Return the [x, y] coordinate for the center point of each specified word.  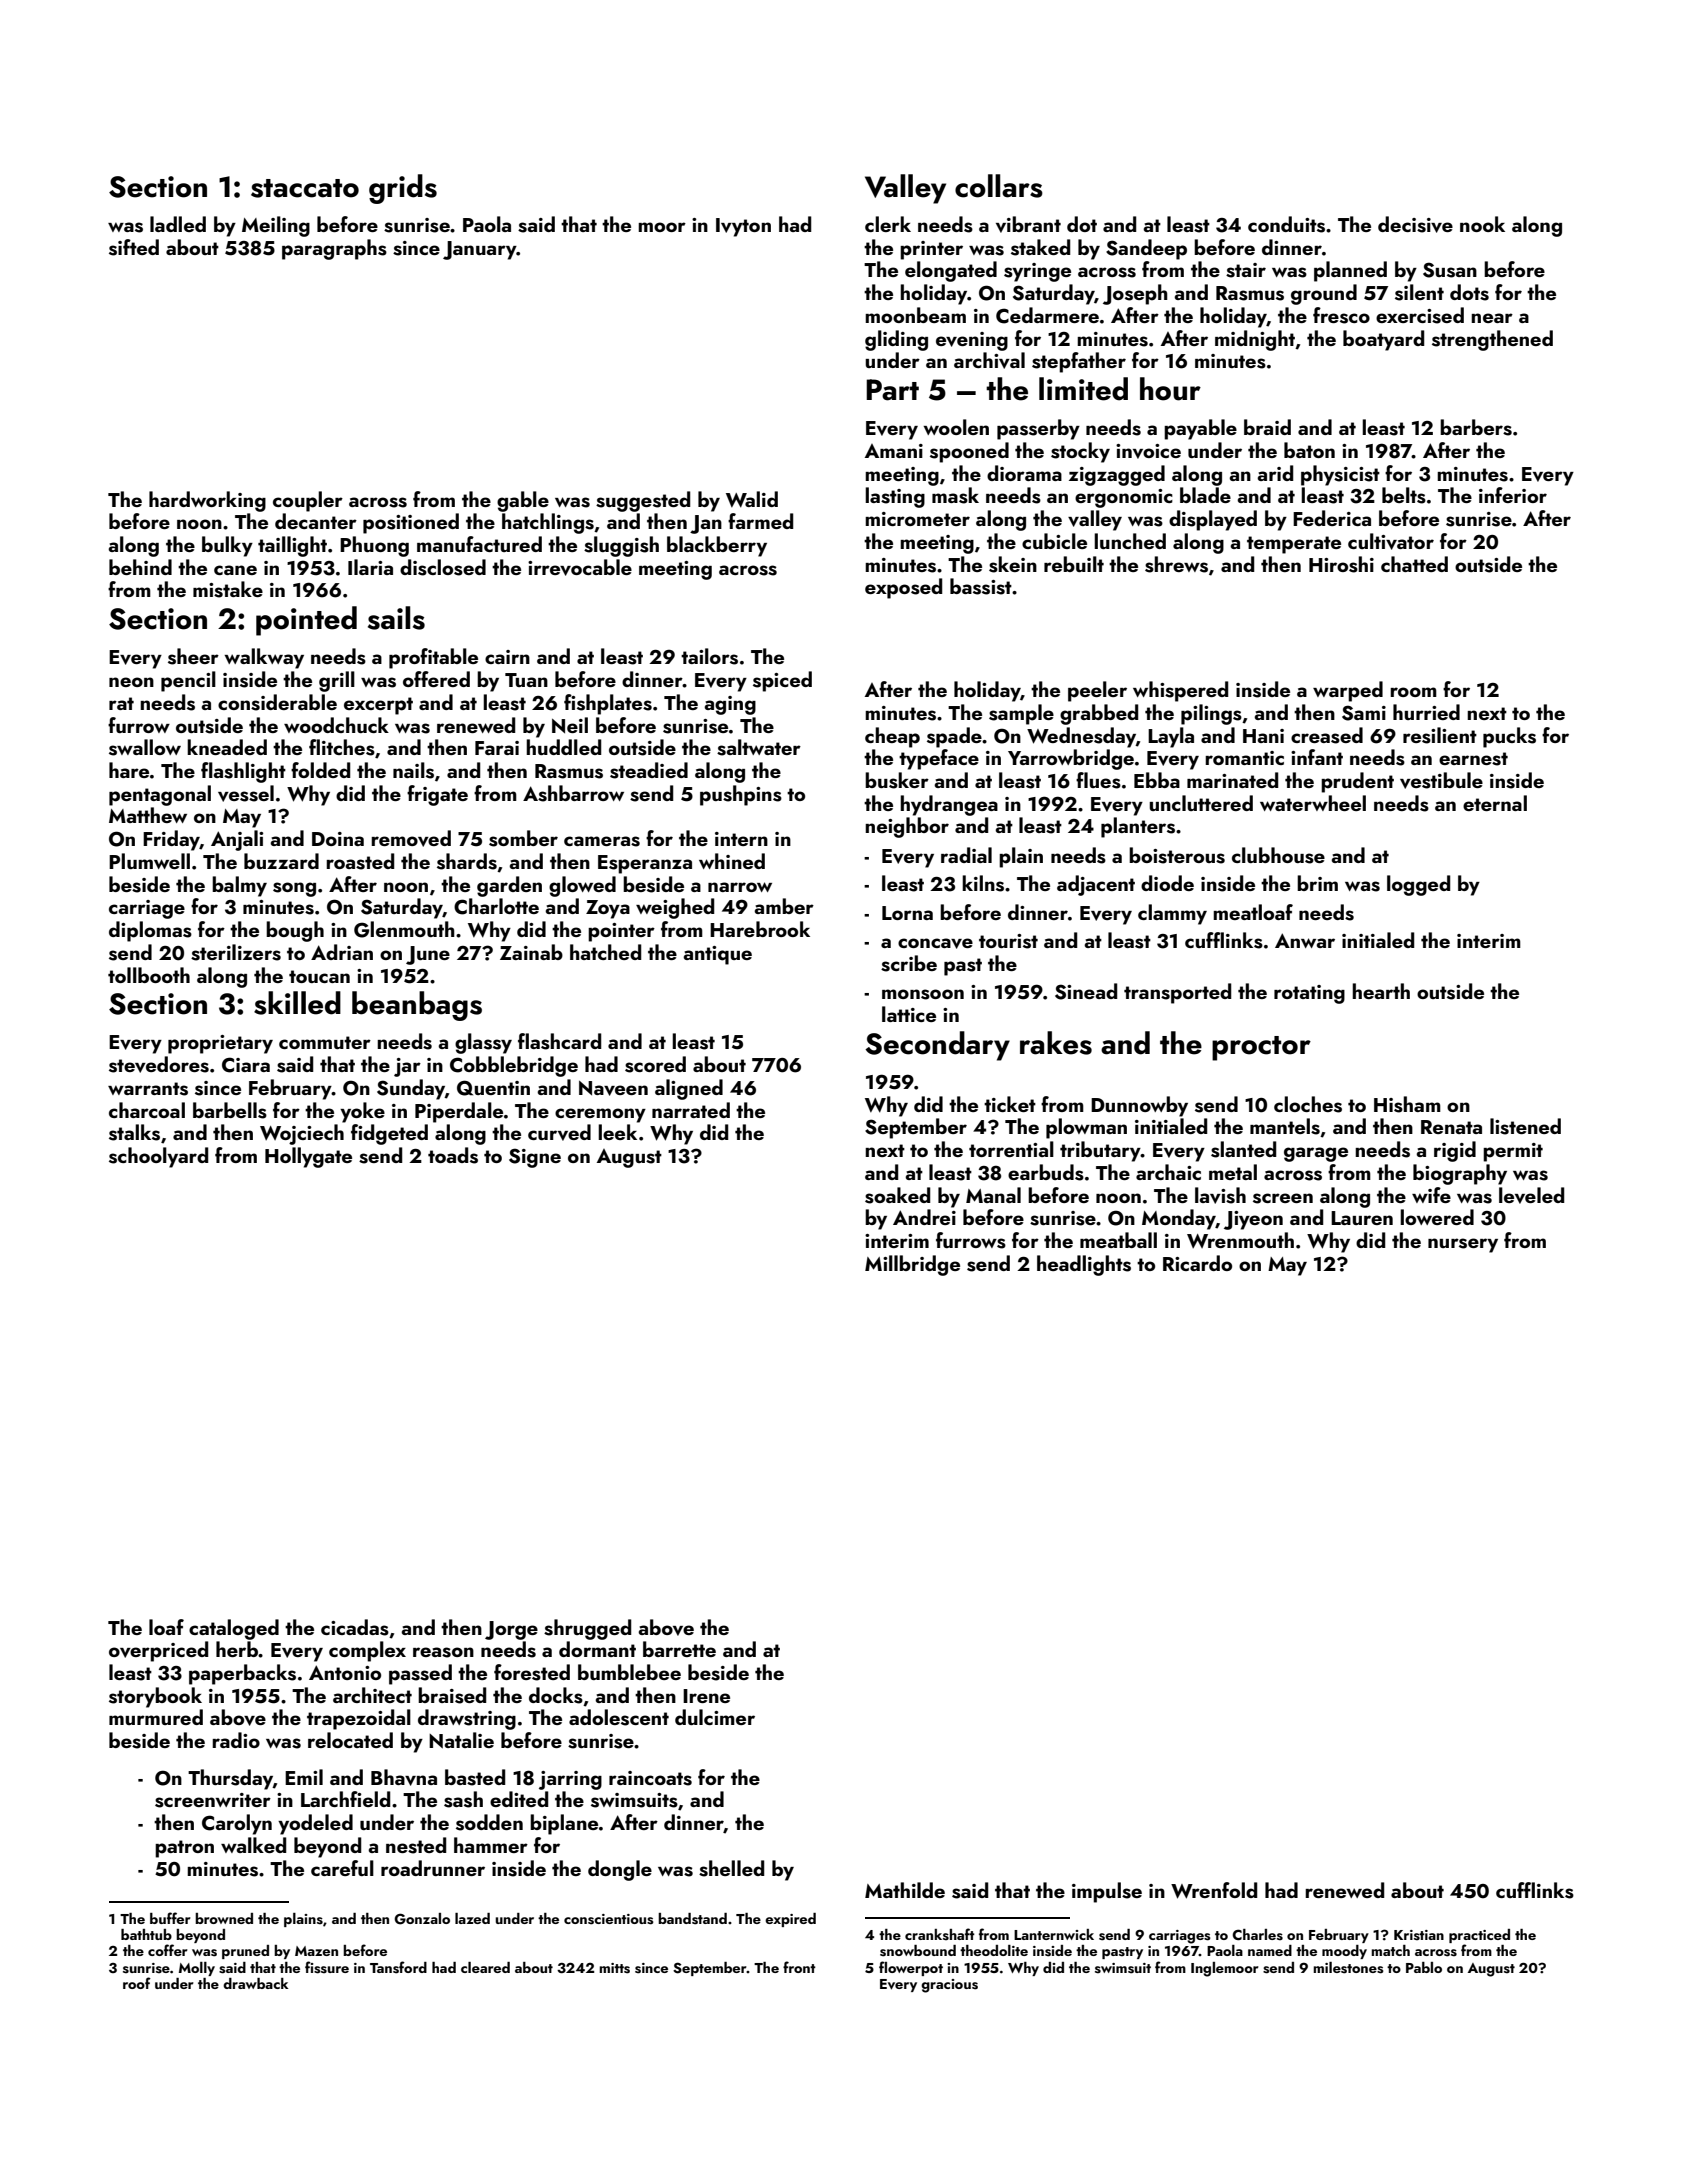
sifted [134, 247]
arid [1275, 473]
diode [1167, 883]
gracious [949, 1986]
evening [972, 341]
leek [617, 1132]
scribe [909, 963]
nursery [1463, 1245]
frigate [437, 795]
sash [463, 1799]
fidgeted [389, 1134]
